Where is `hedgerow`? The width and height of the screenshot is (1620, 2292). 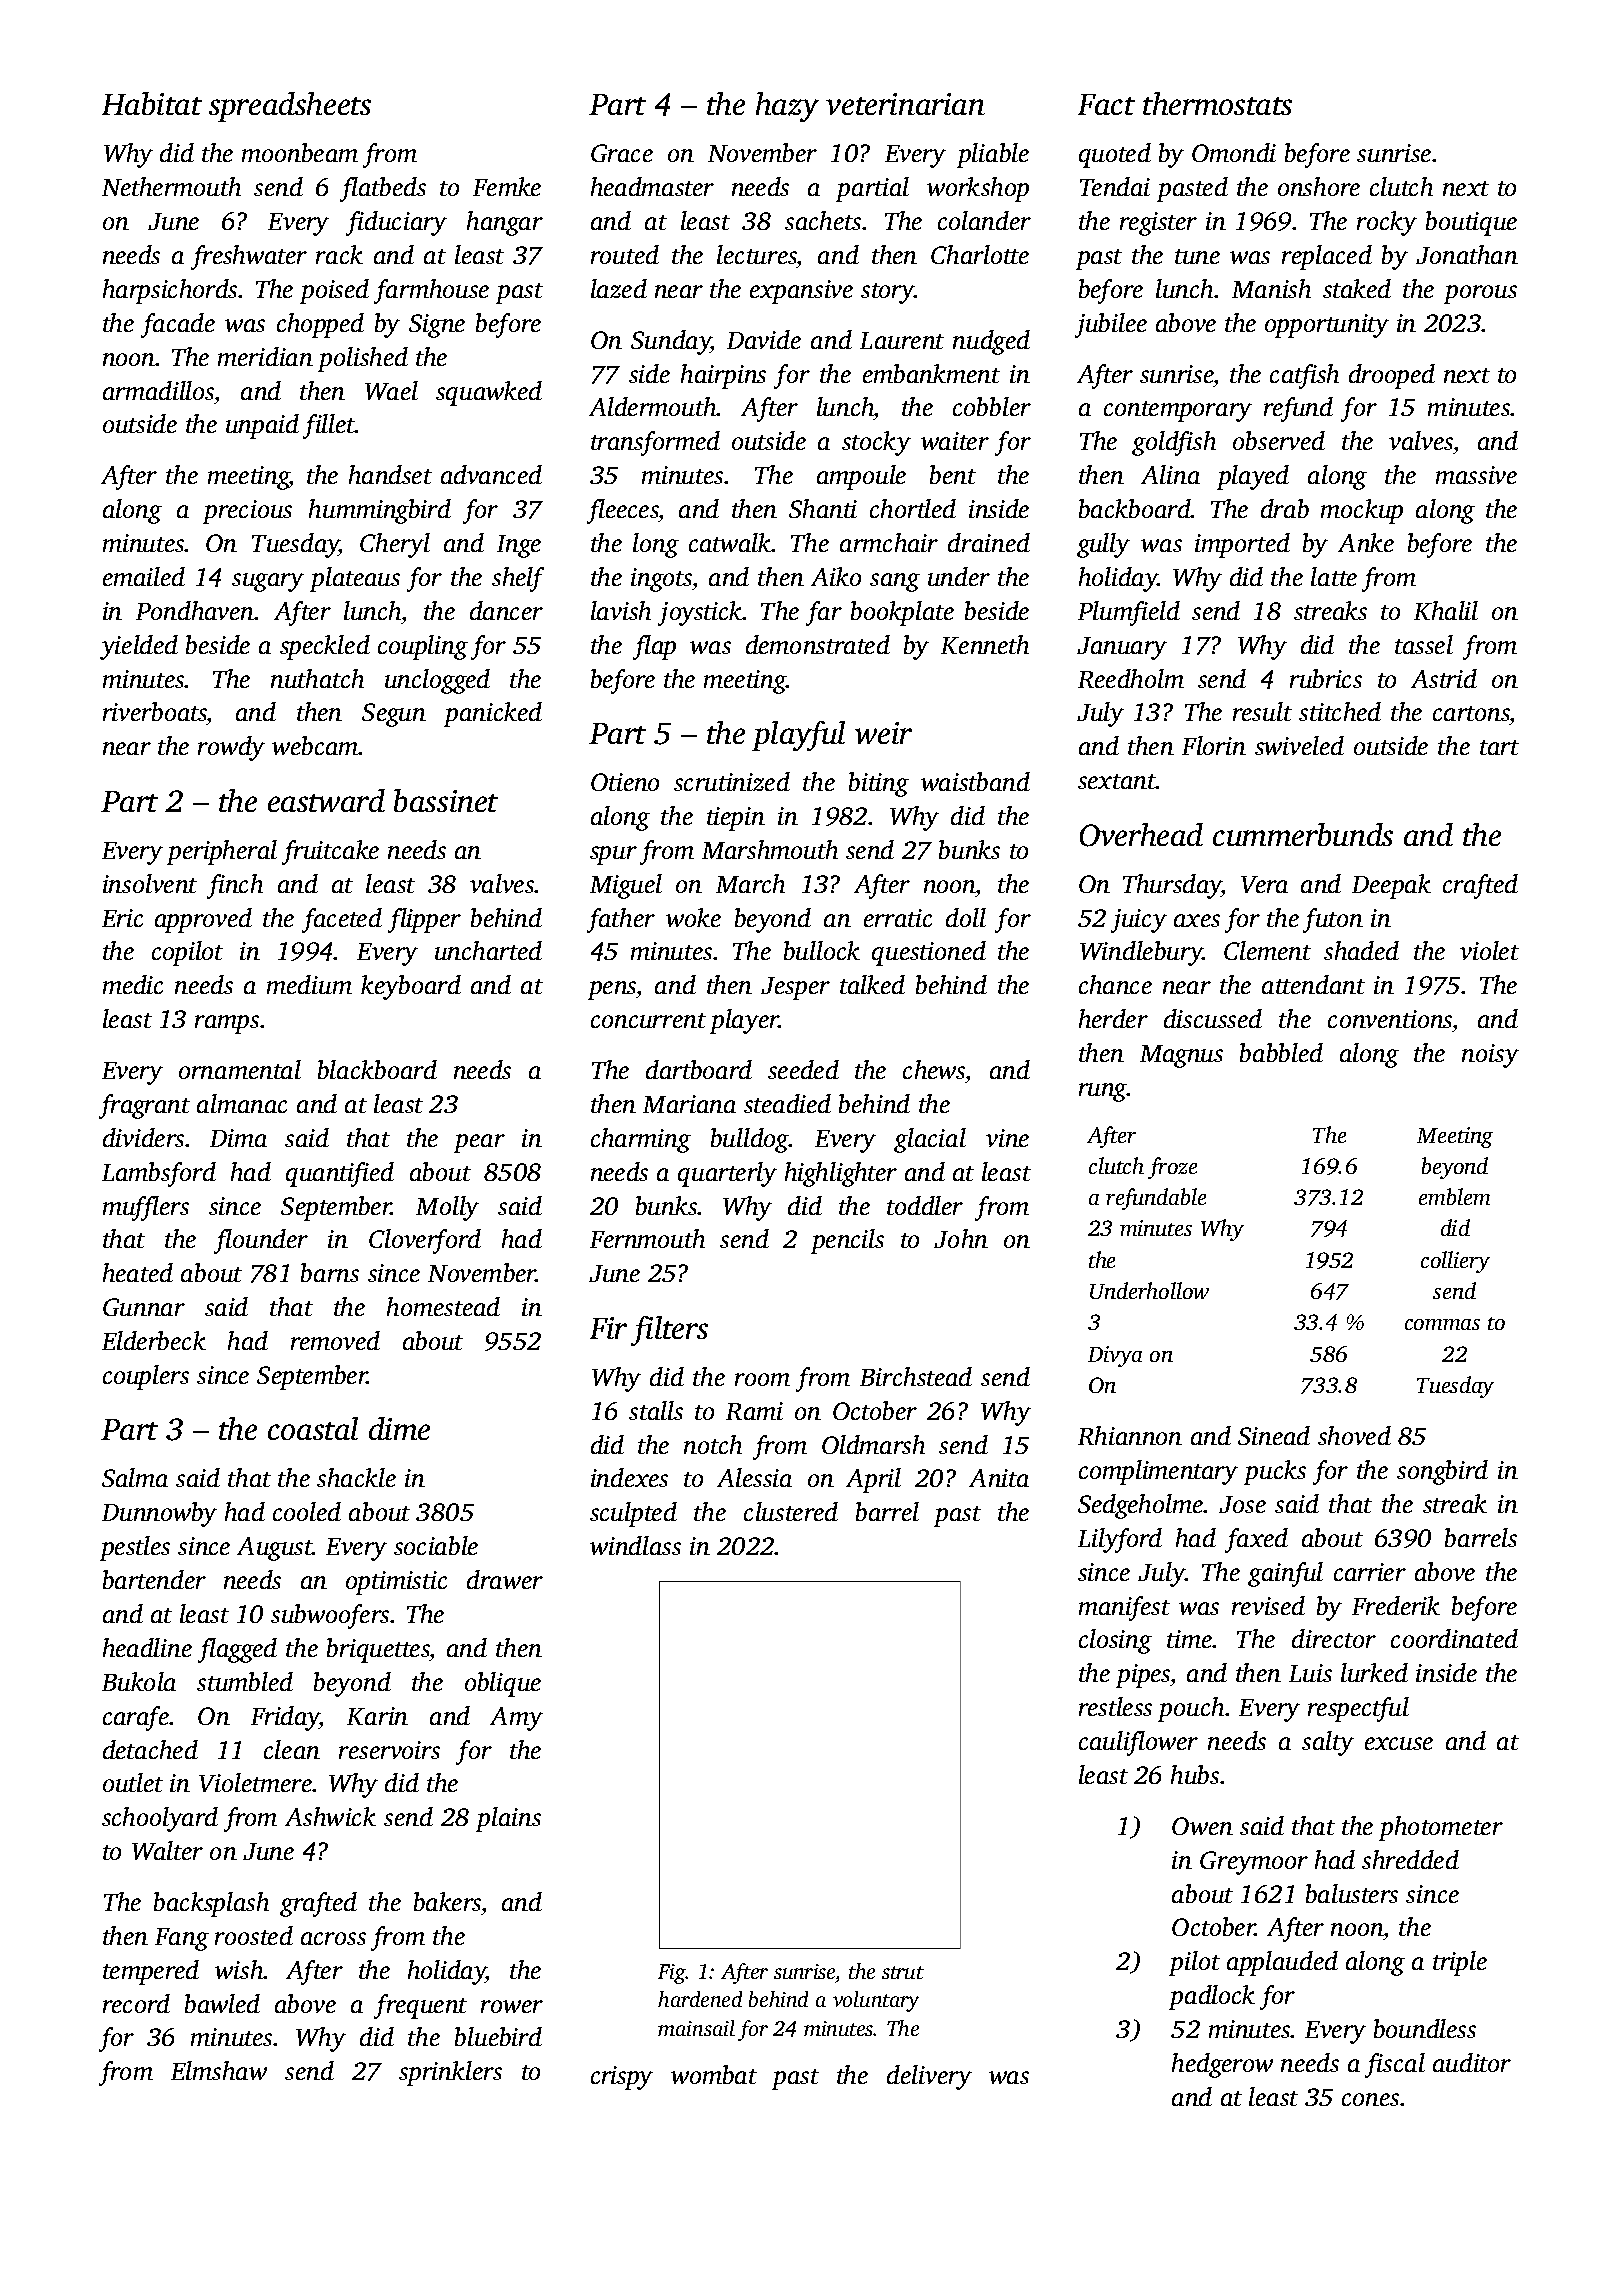
hedgerow is located at coordinates (1222, 2065).
